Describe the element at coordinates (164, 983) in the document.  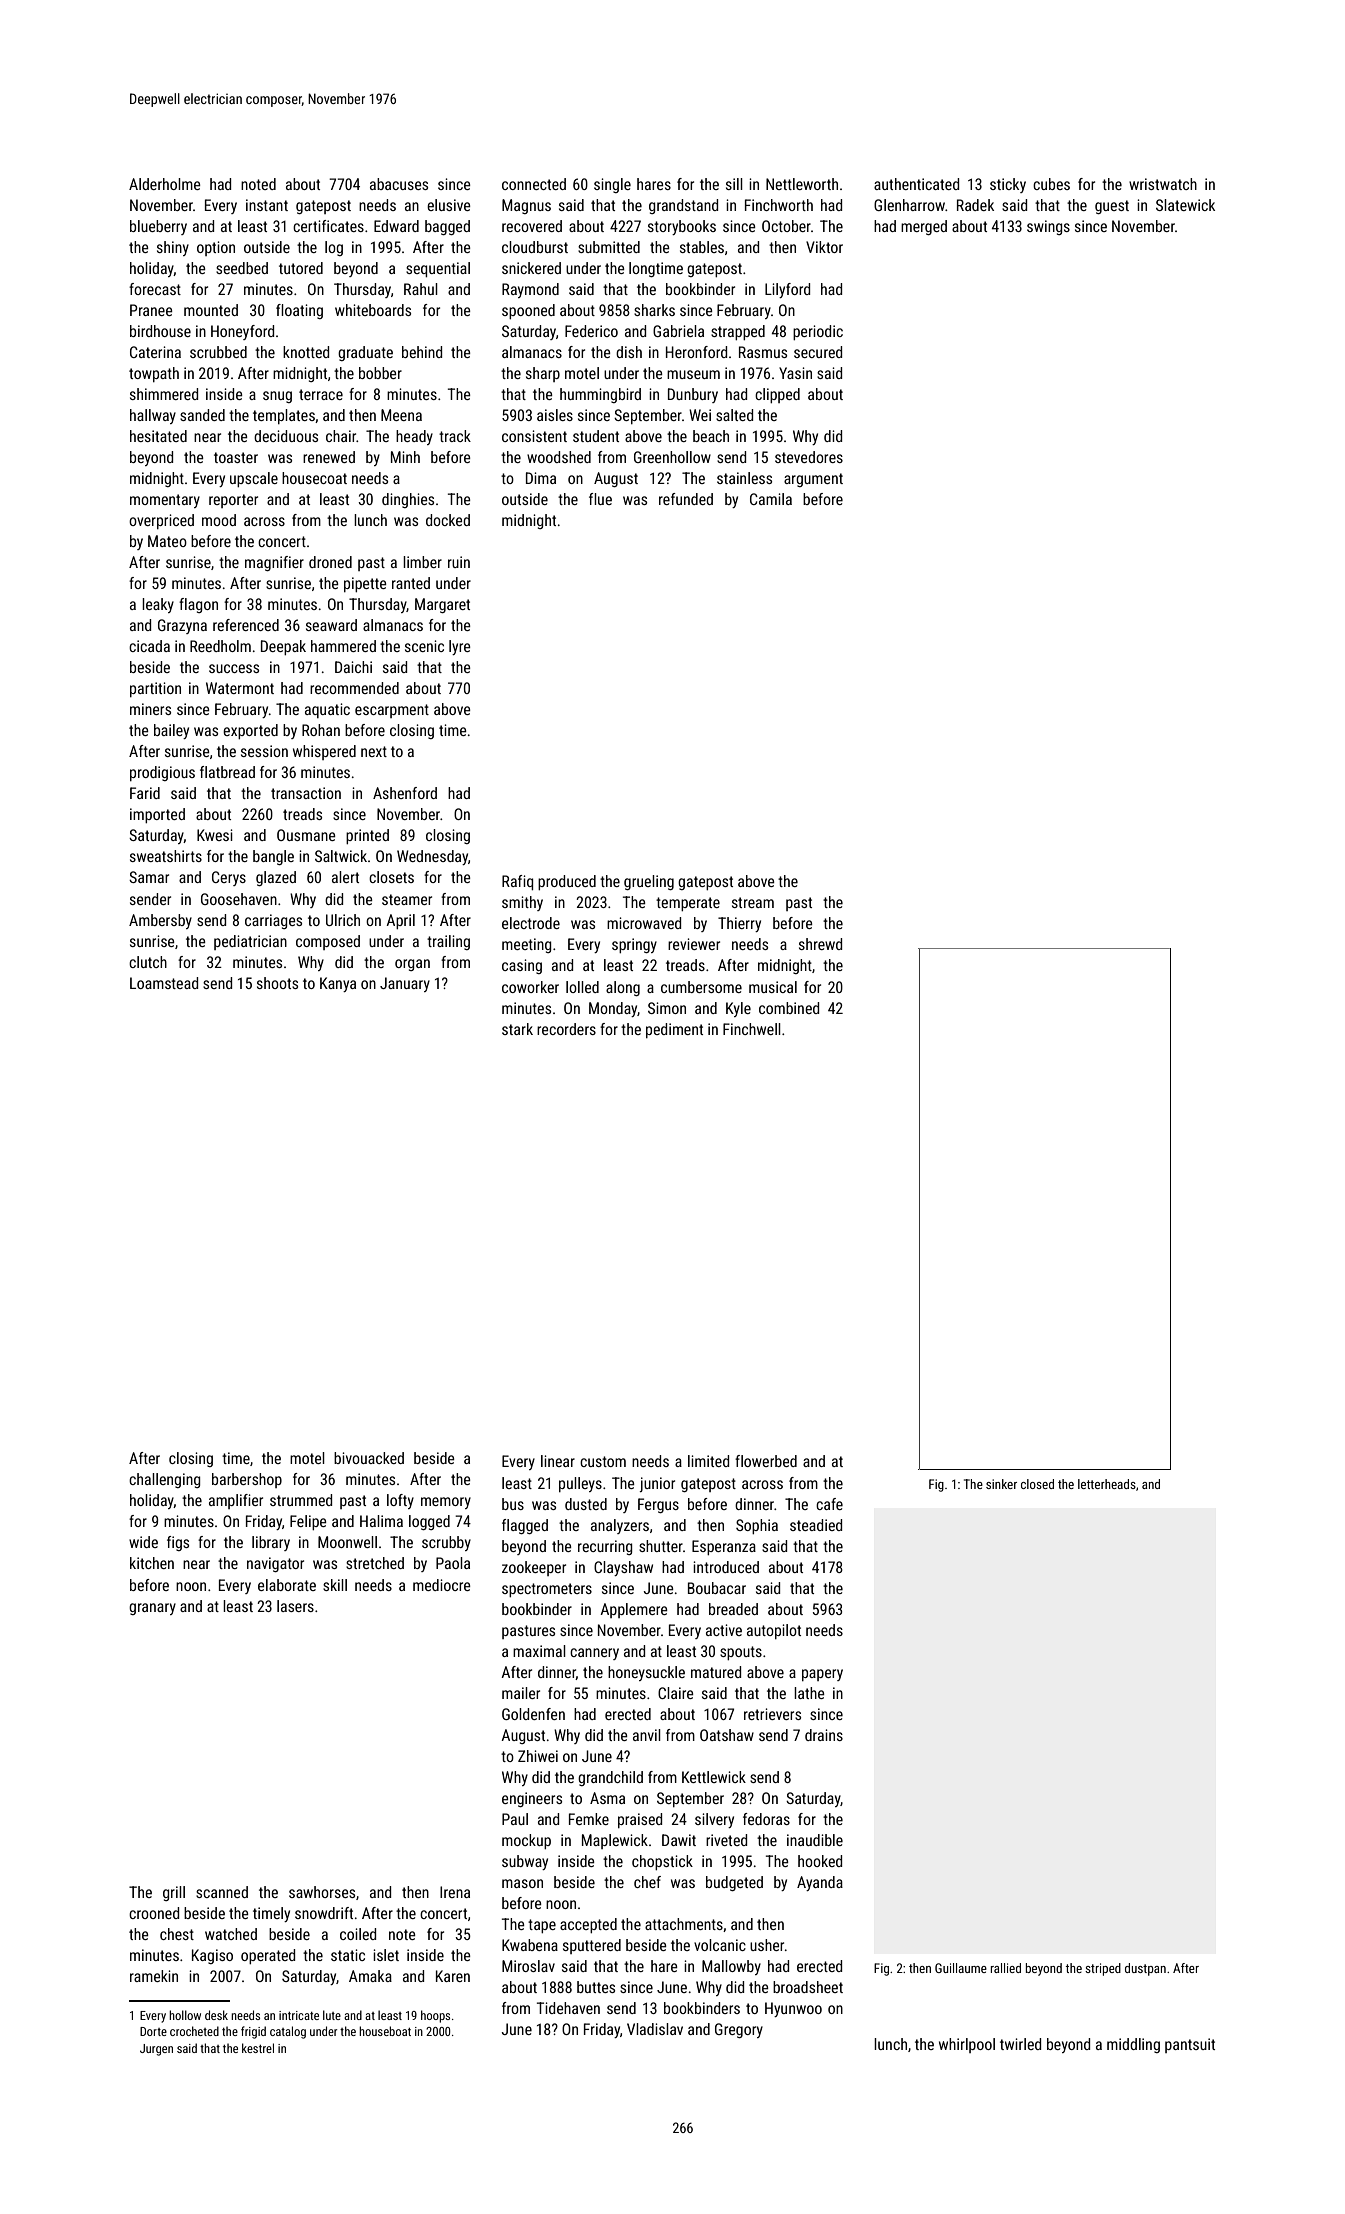
I see `Loamstead` at that location.
